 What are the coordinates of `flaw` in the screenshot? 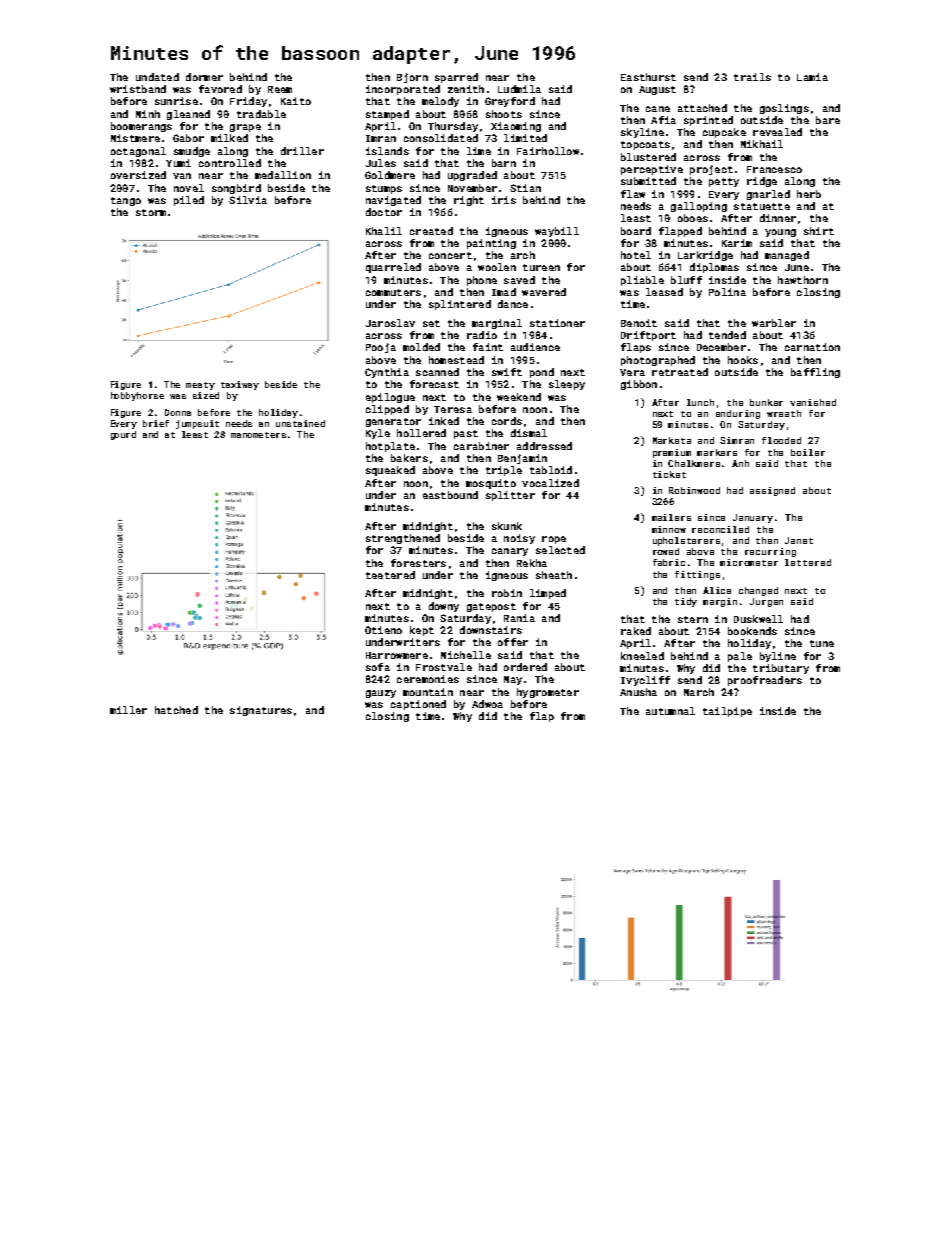 It's located at (633, 194).
